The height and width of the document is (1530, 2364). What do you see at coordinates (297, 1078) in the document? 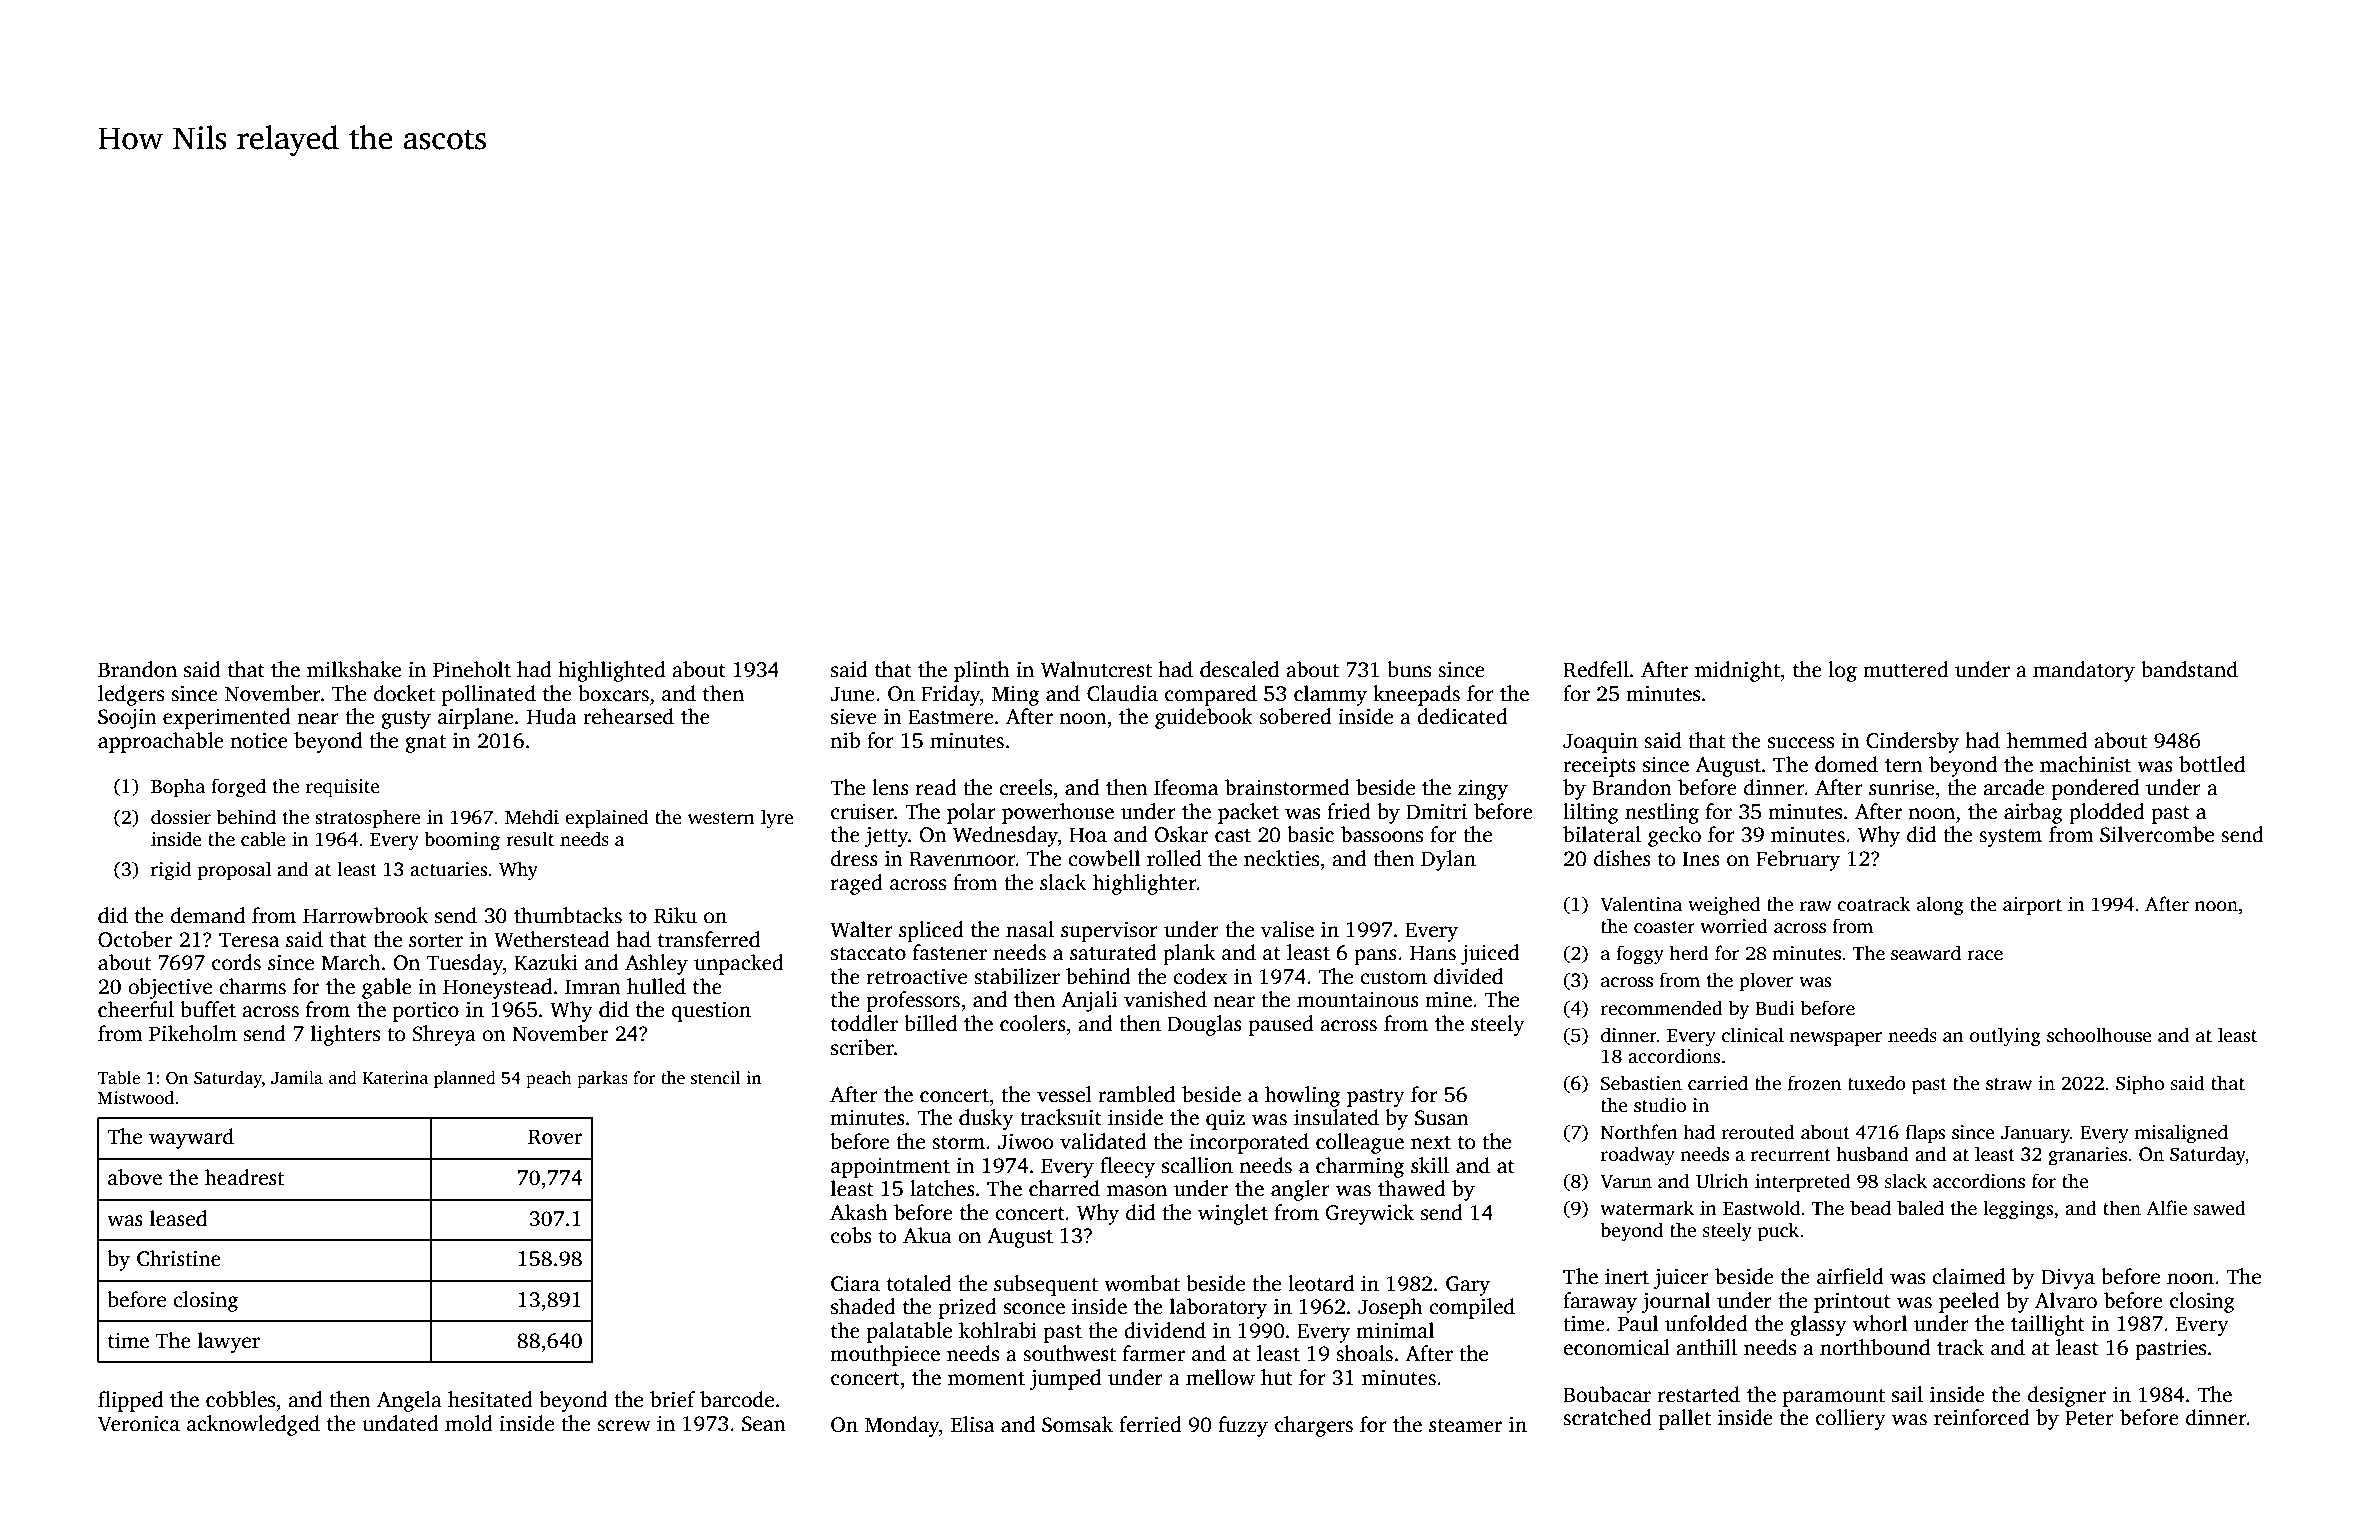
I see `Jamila` at bounding box center [297, 1078].
